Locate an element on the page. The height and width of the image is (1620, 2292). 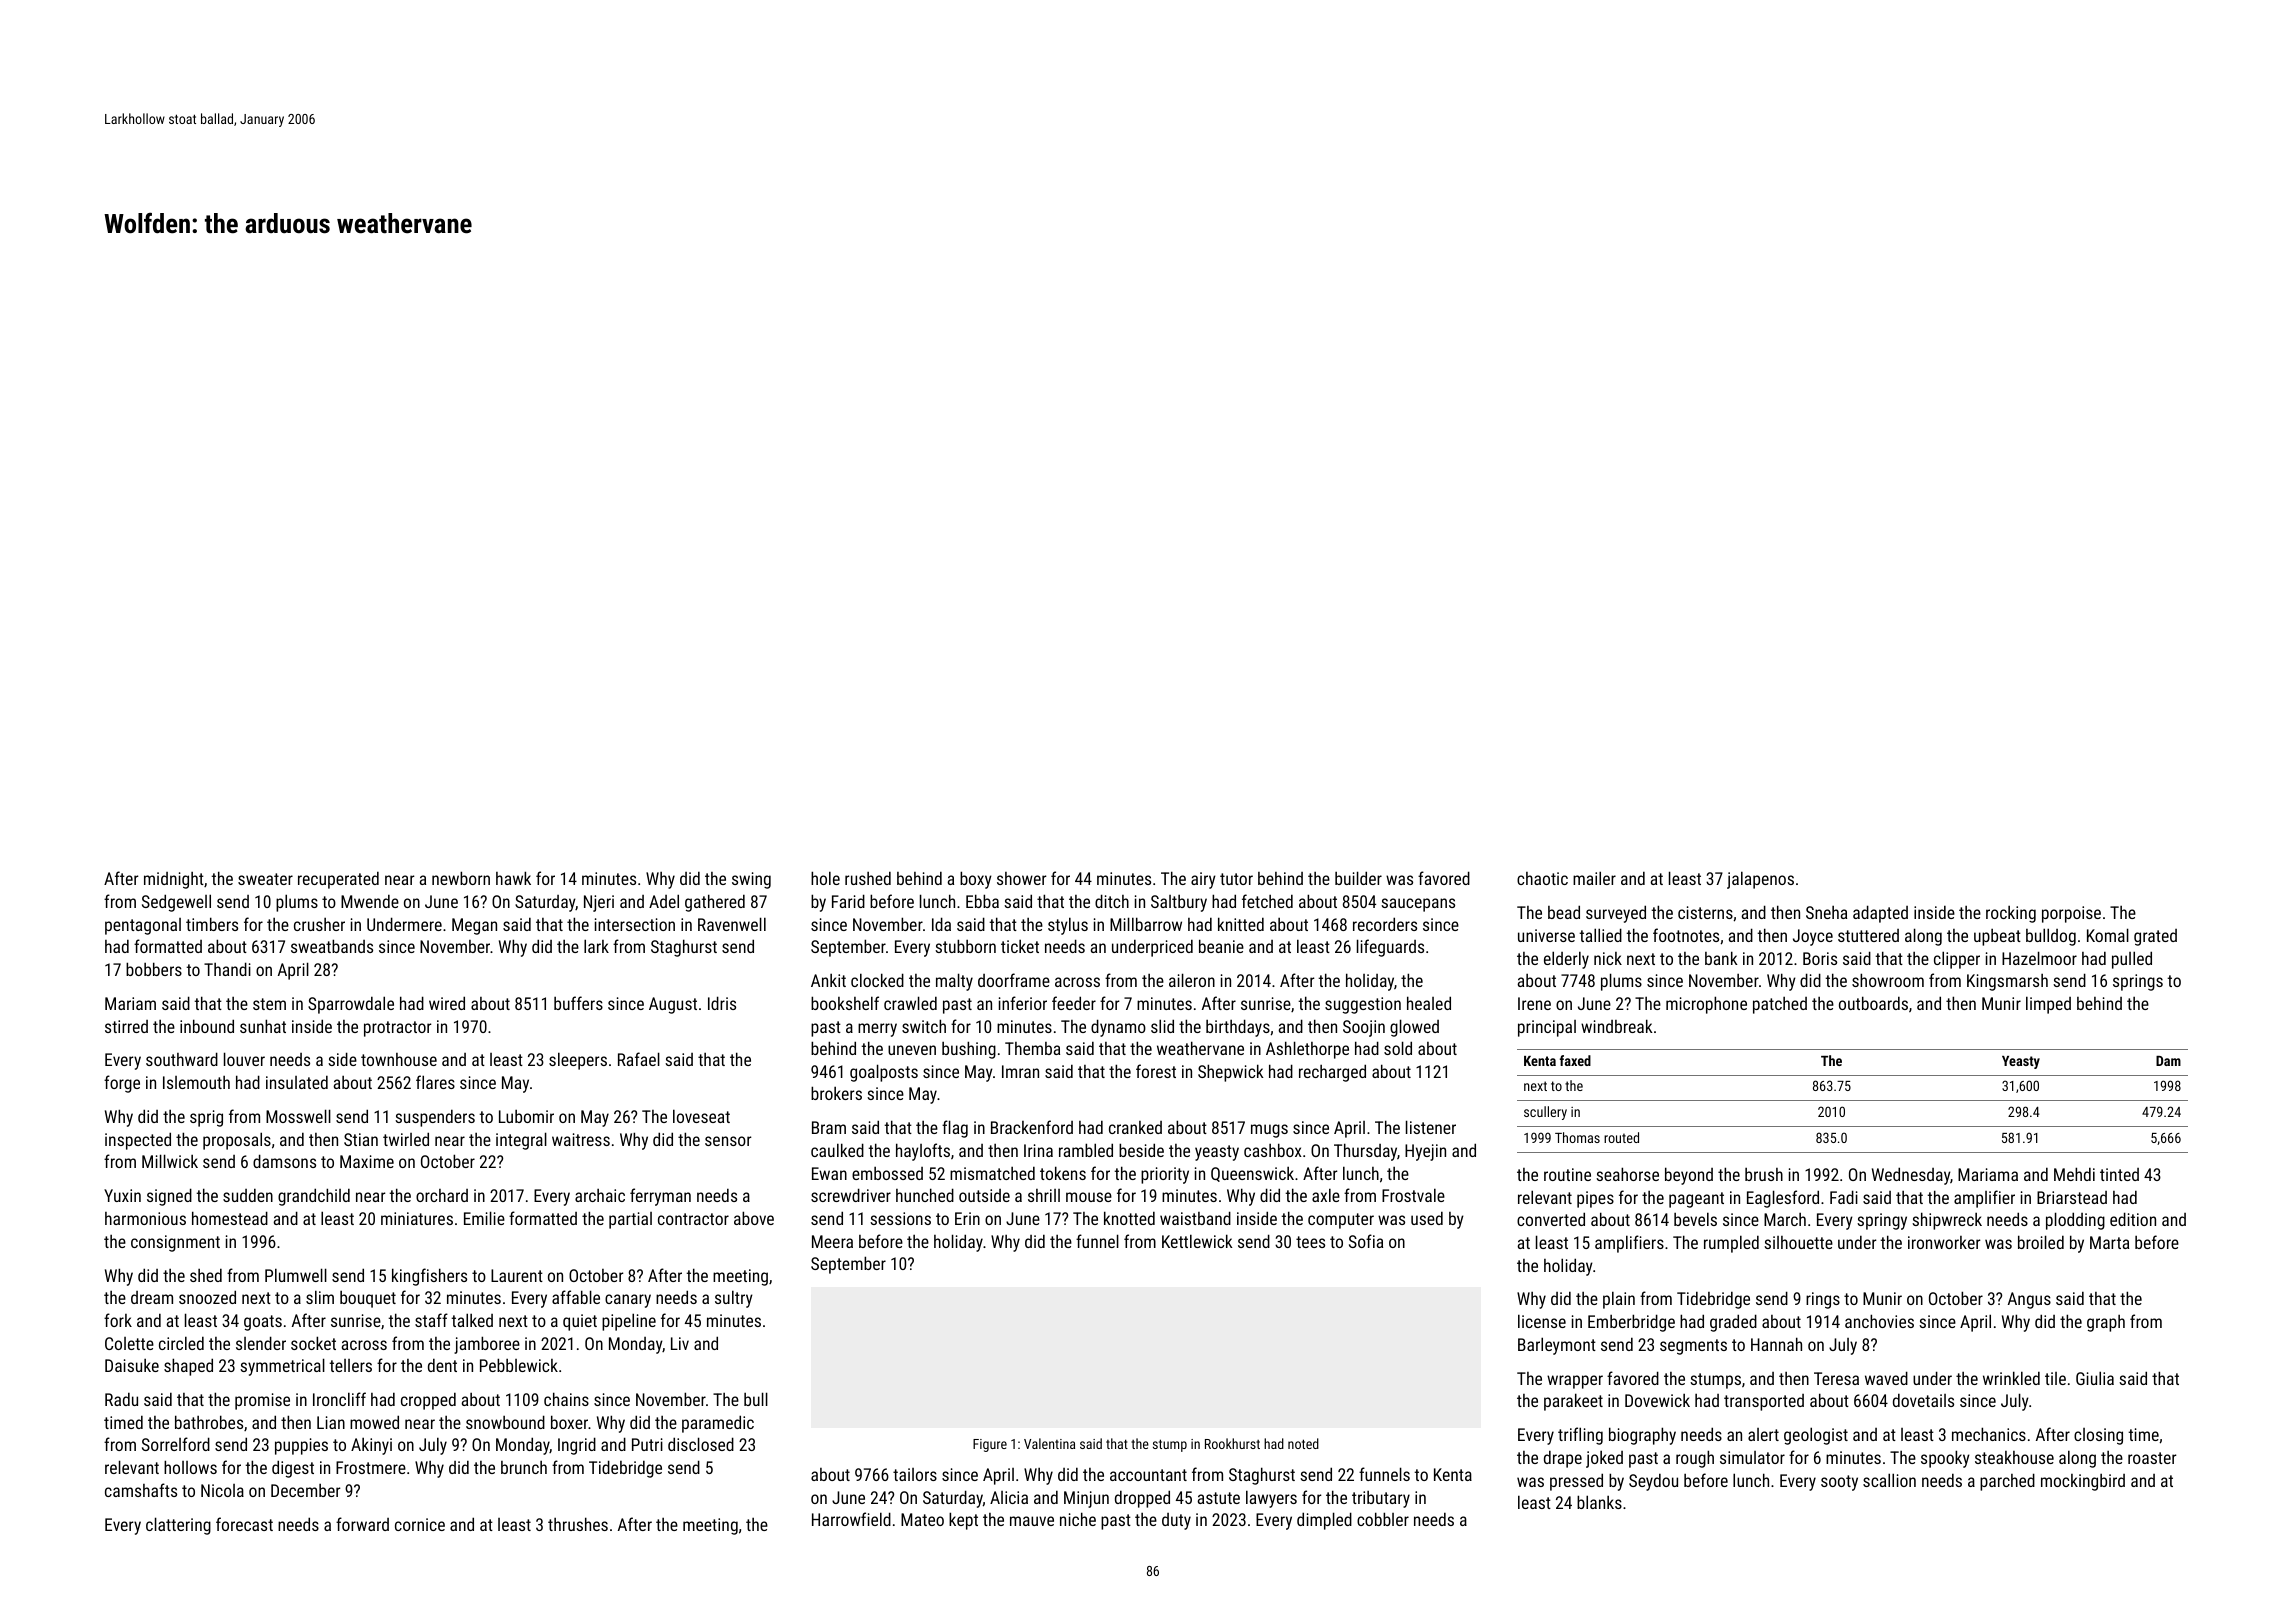
grated is located at coordinates (2155, 937).
